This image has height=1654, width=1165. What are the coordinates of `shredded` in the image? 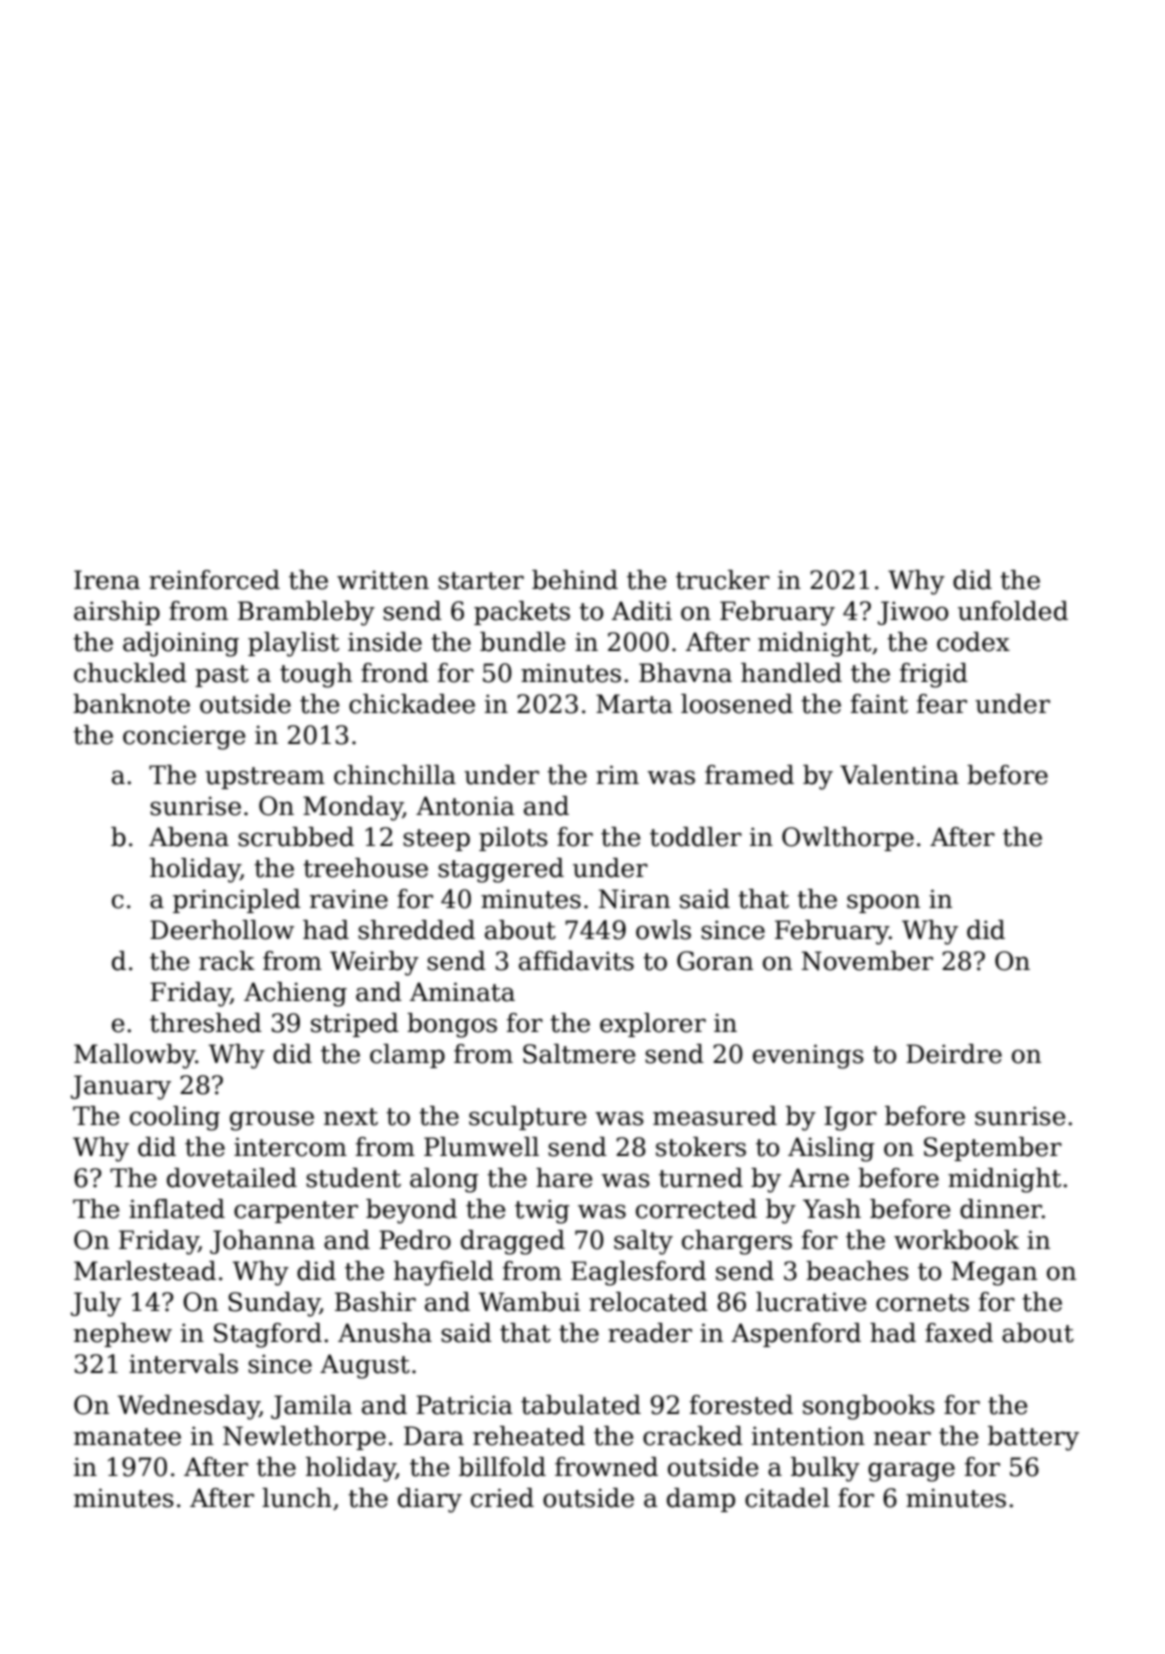 It's located at (416, 930).
